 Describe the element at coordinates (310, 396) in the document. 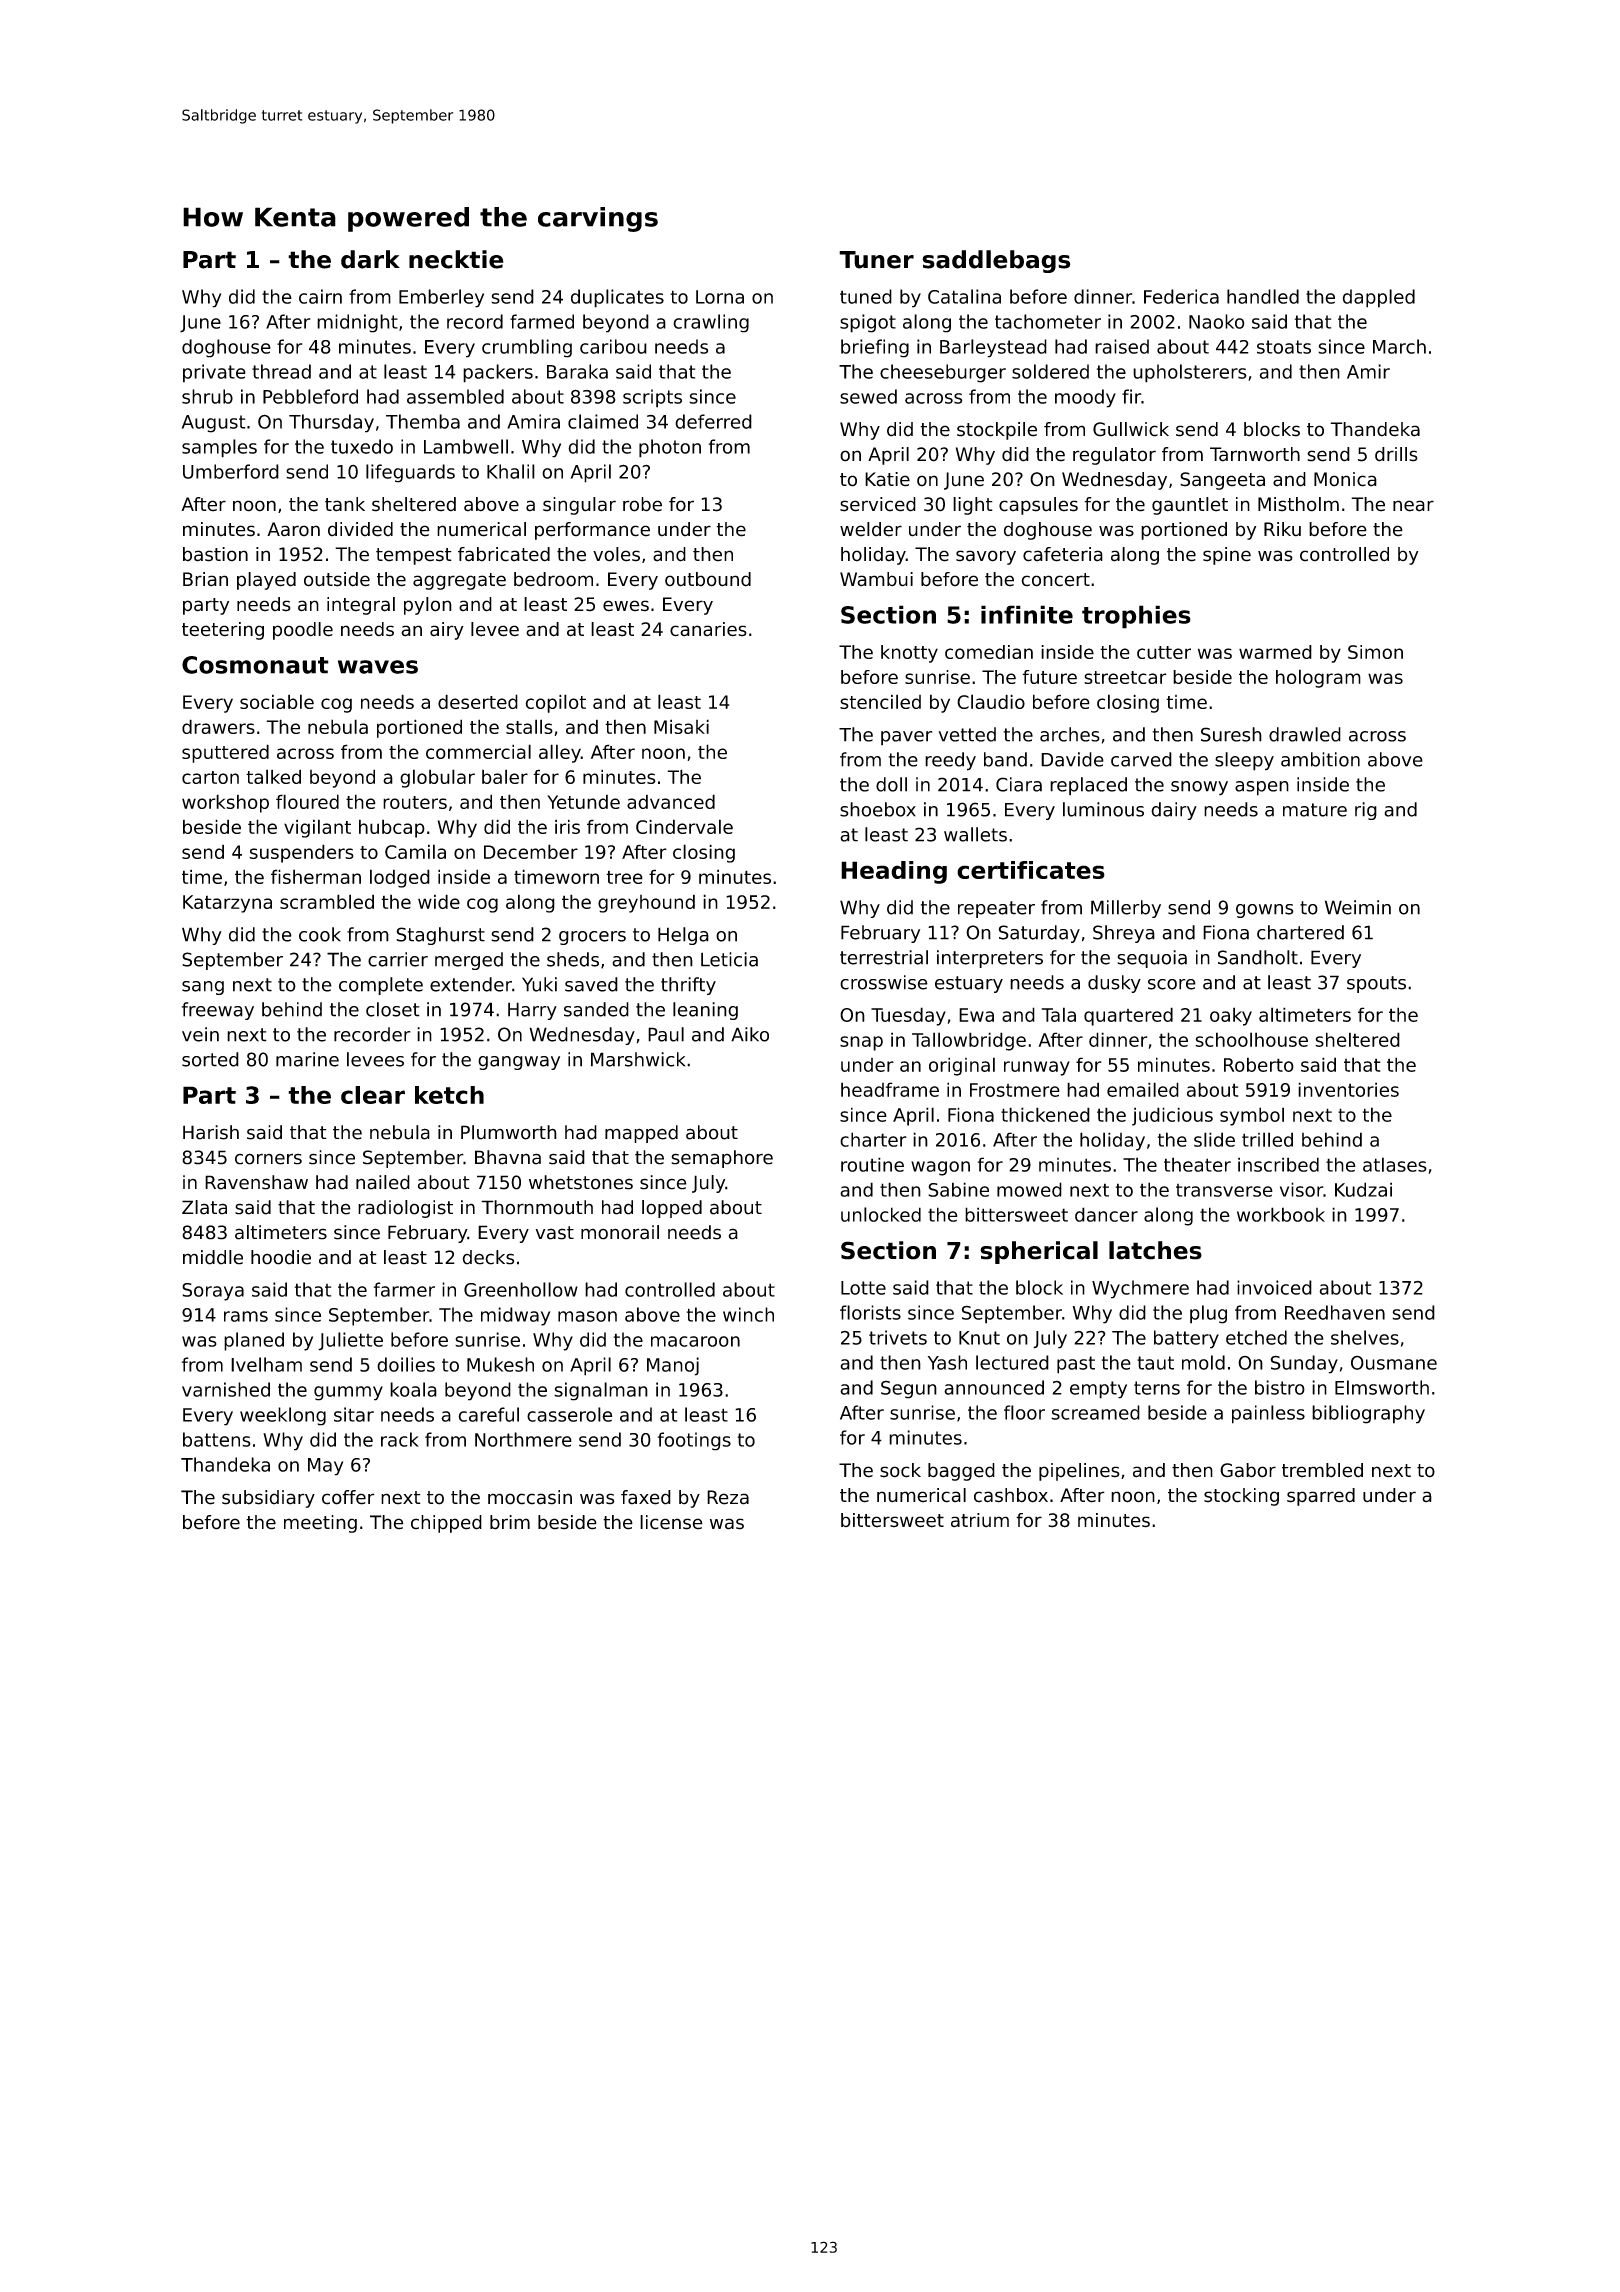

I see `Pebbleford` at that location.
